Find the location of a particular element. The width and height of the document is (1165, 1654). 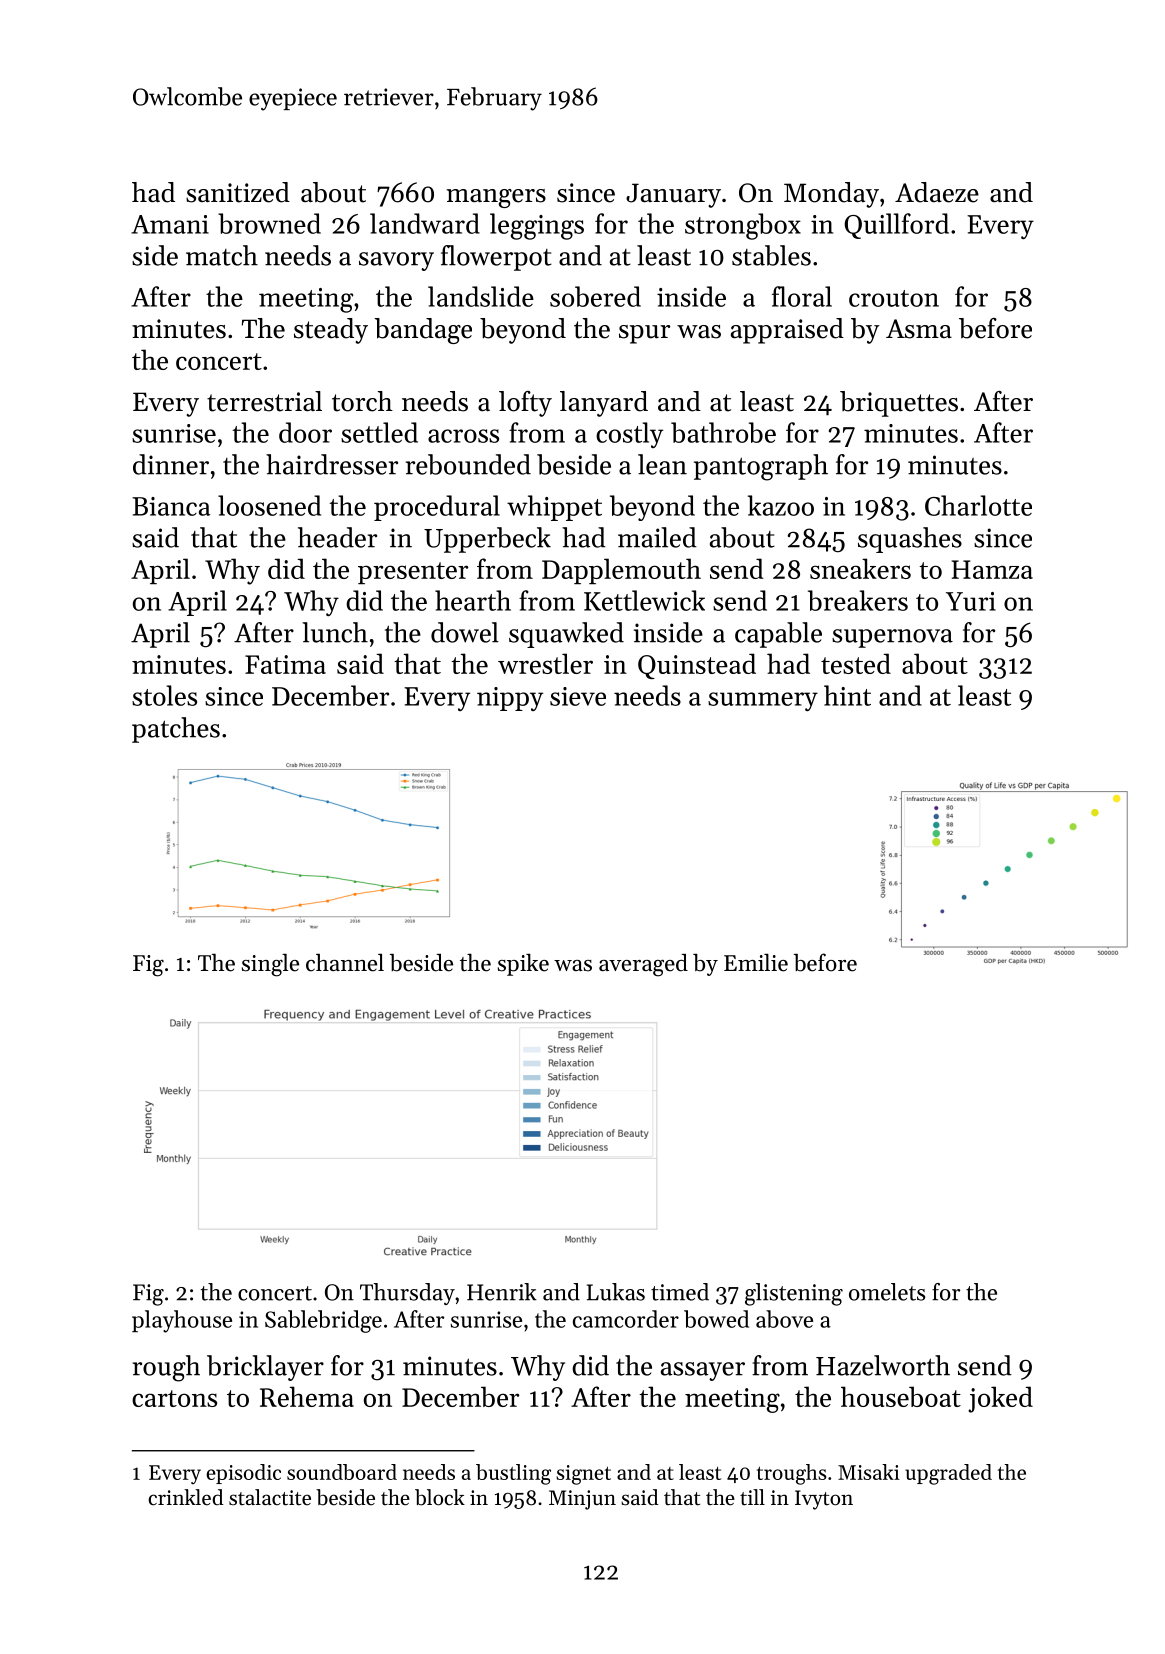

mangers is located at coordinates (496, 198).
